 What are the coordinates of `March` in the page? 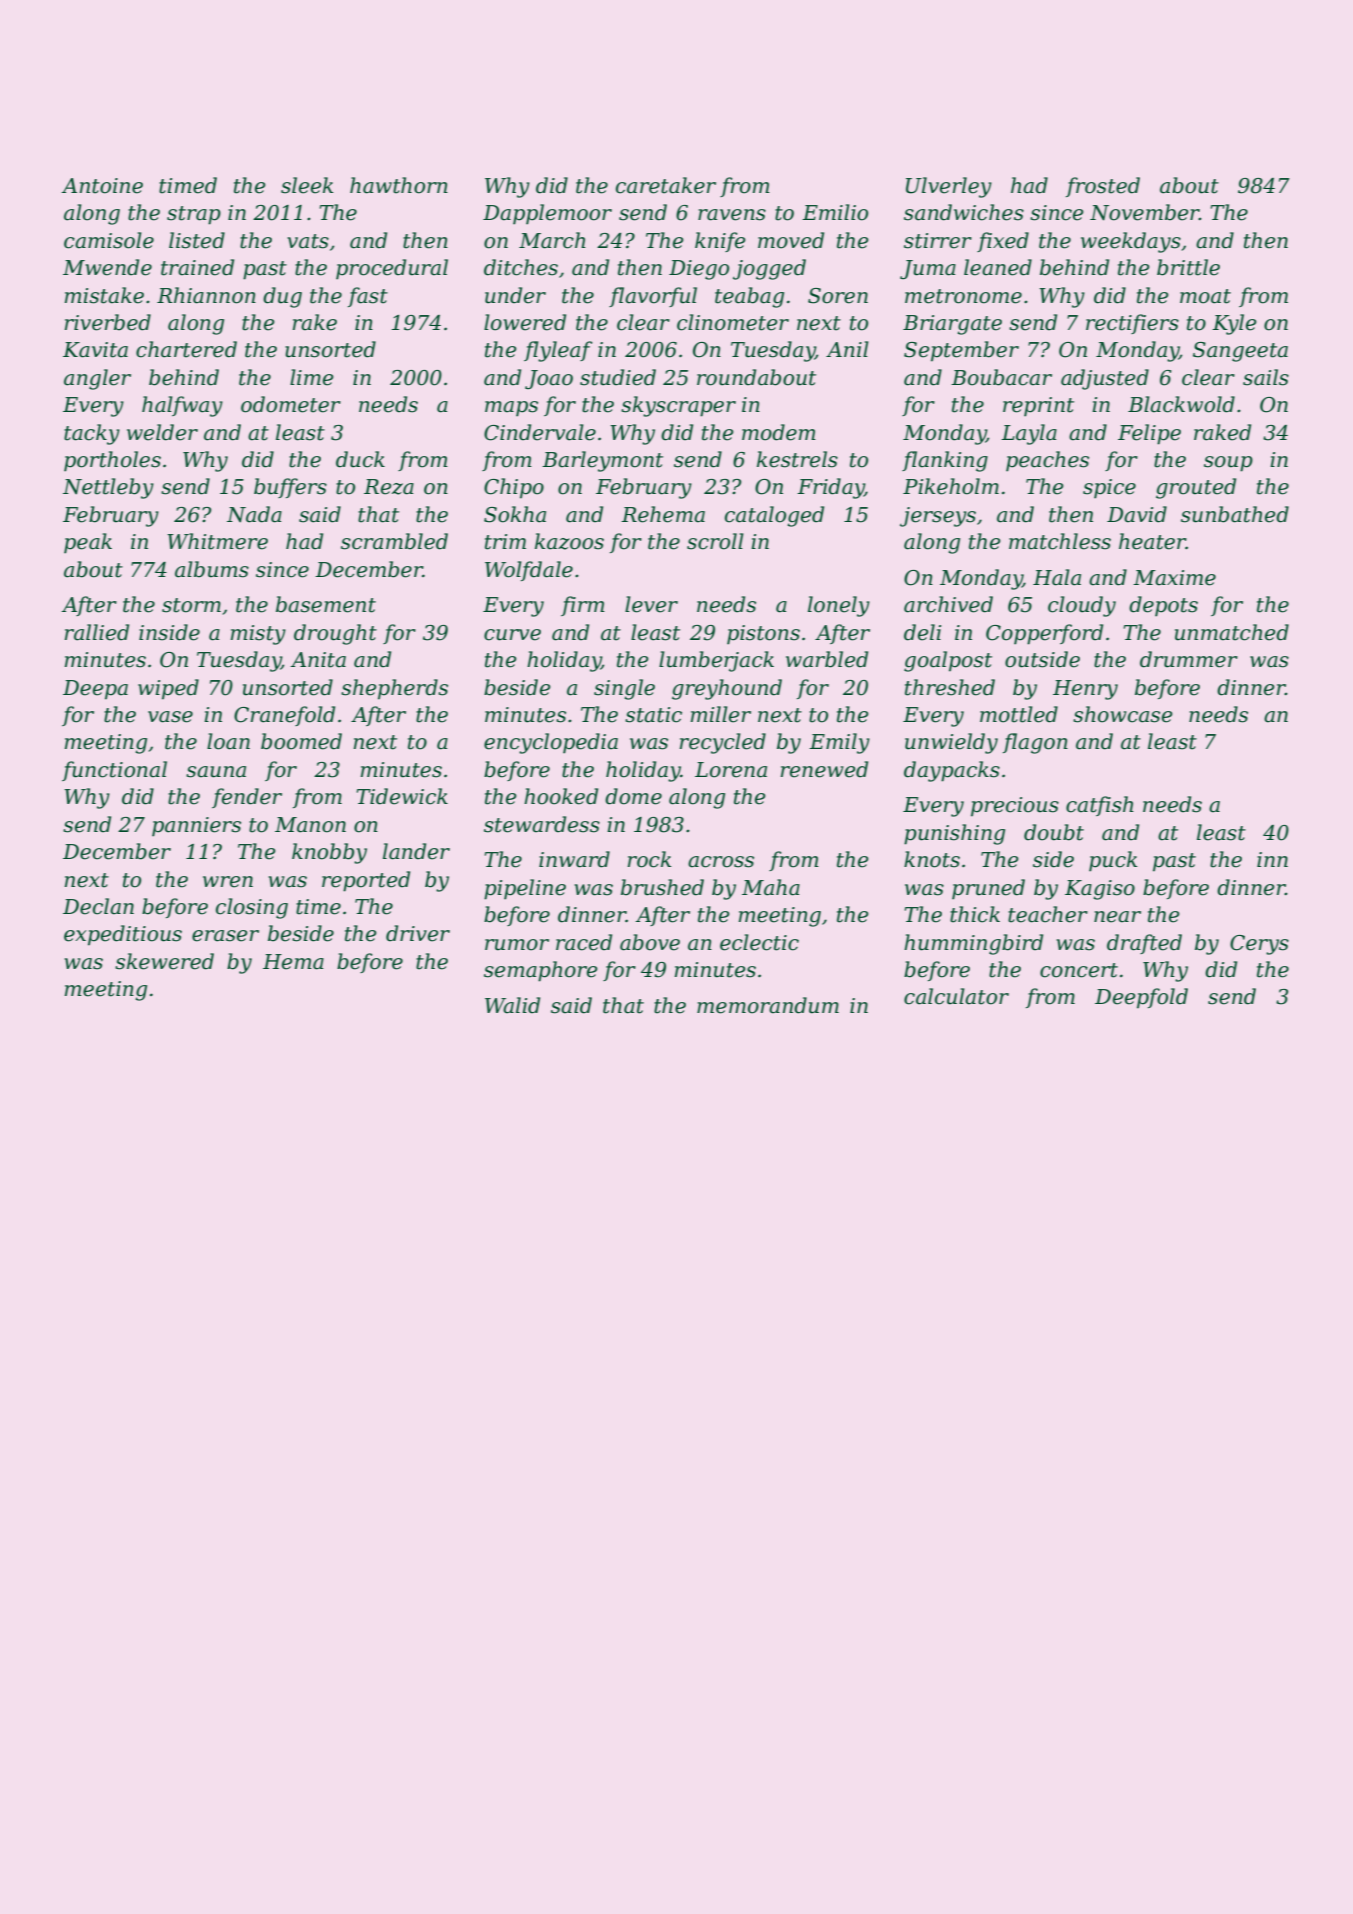 It's located at (552, 240).
